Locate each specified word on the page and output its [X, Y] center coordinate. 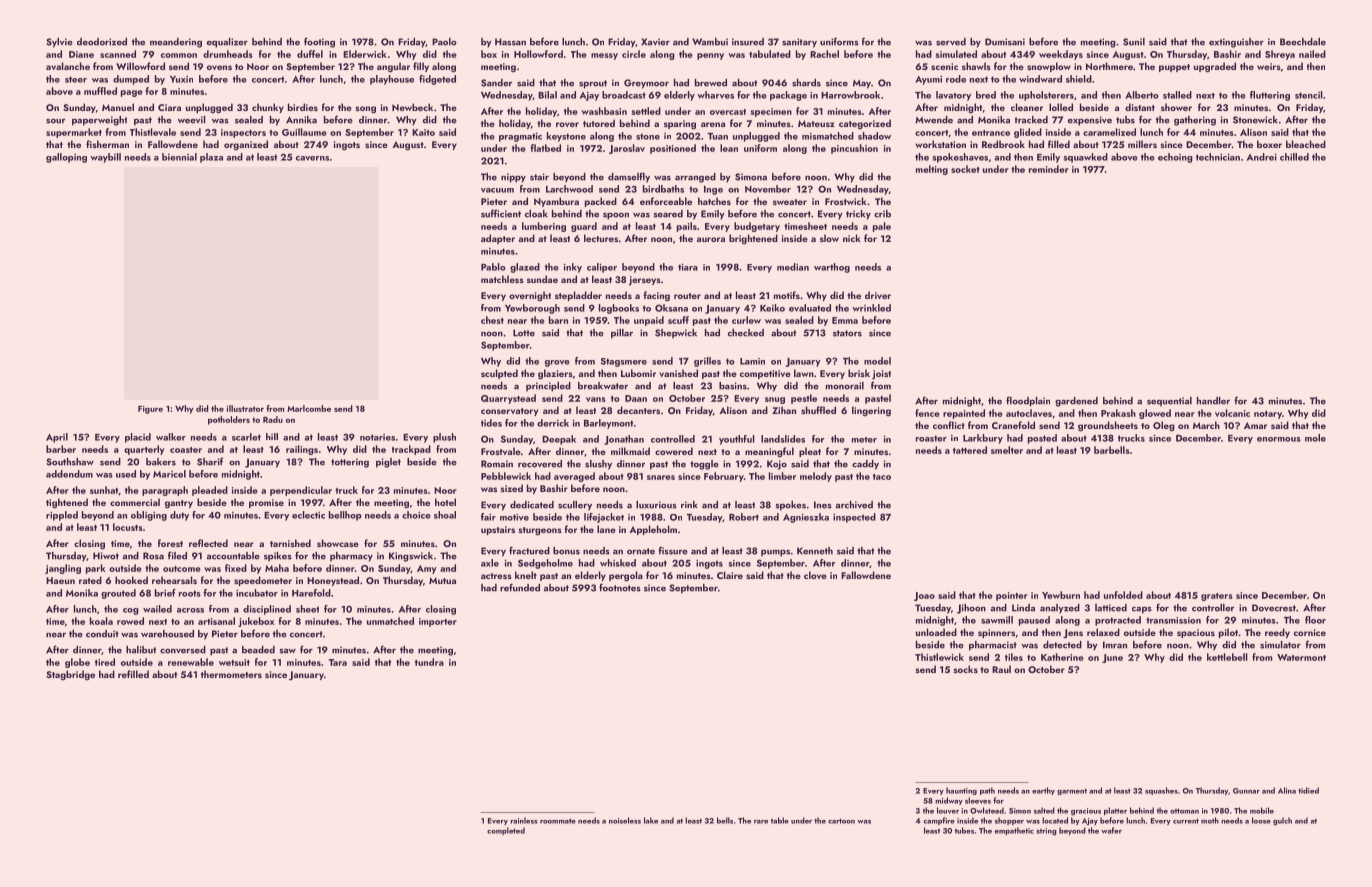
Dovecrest [1274, 608]
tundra [429, 662]
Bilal [547, 95]
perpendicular [301, 491]
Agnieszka [806, 518]
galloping [66, 158]
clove [815, 575]
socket [965, 169]
